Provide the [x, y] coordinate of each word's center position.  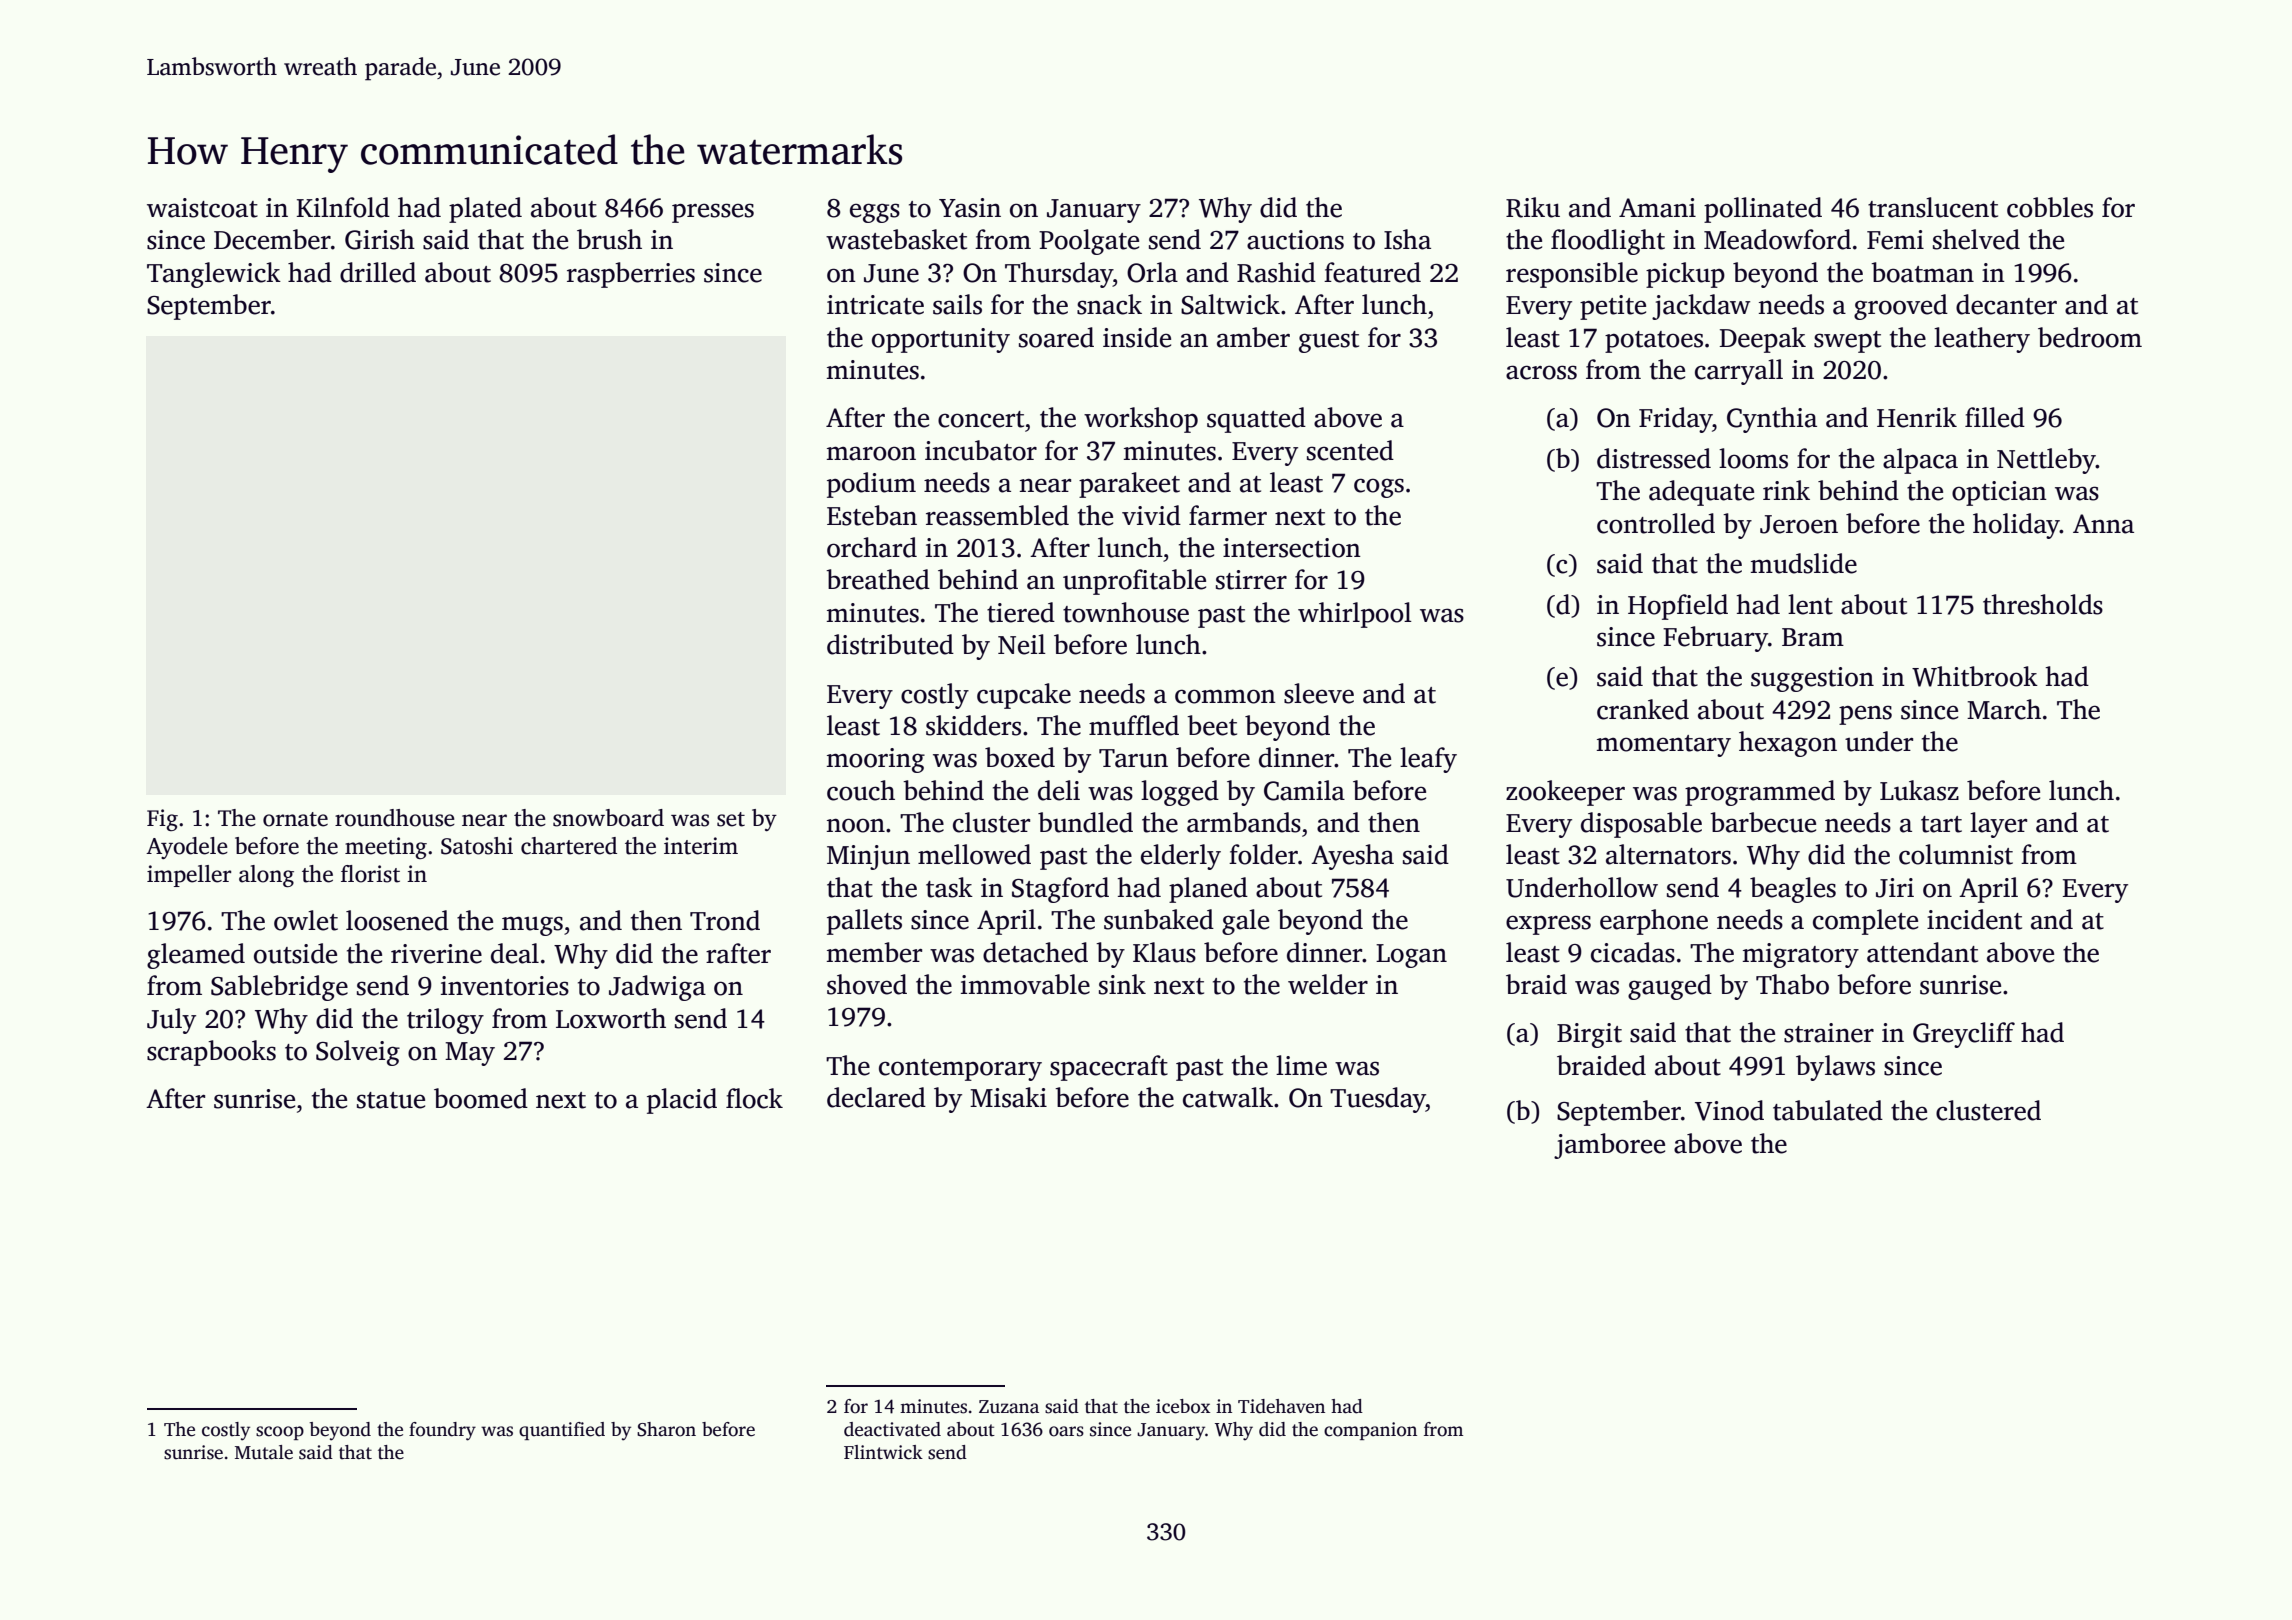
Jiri [1895, 888]
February [1715, 639]
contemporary [960, 1070]
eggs [875, 213]
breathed [878, 579]
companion [1370, 1431]
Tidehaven [1281, 1406]
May [470, 1054]
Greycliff [1964, 1035]
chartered [569, 846]
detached [1035, 952]
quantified [562, 1431]
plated [485, 210]
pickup [1685, 275]
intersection [1292, 548]
